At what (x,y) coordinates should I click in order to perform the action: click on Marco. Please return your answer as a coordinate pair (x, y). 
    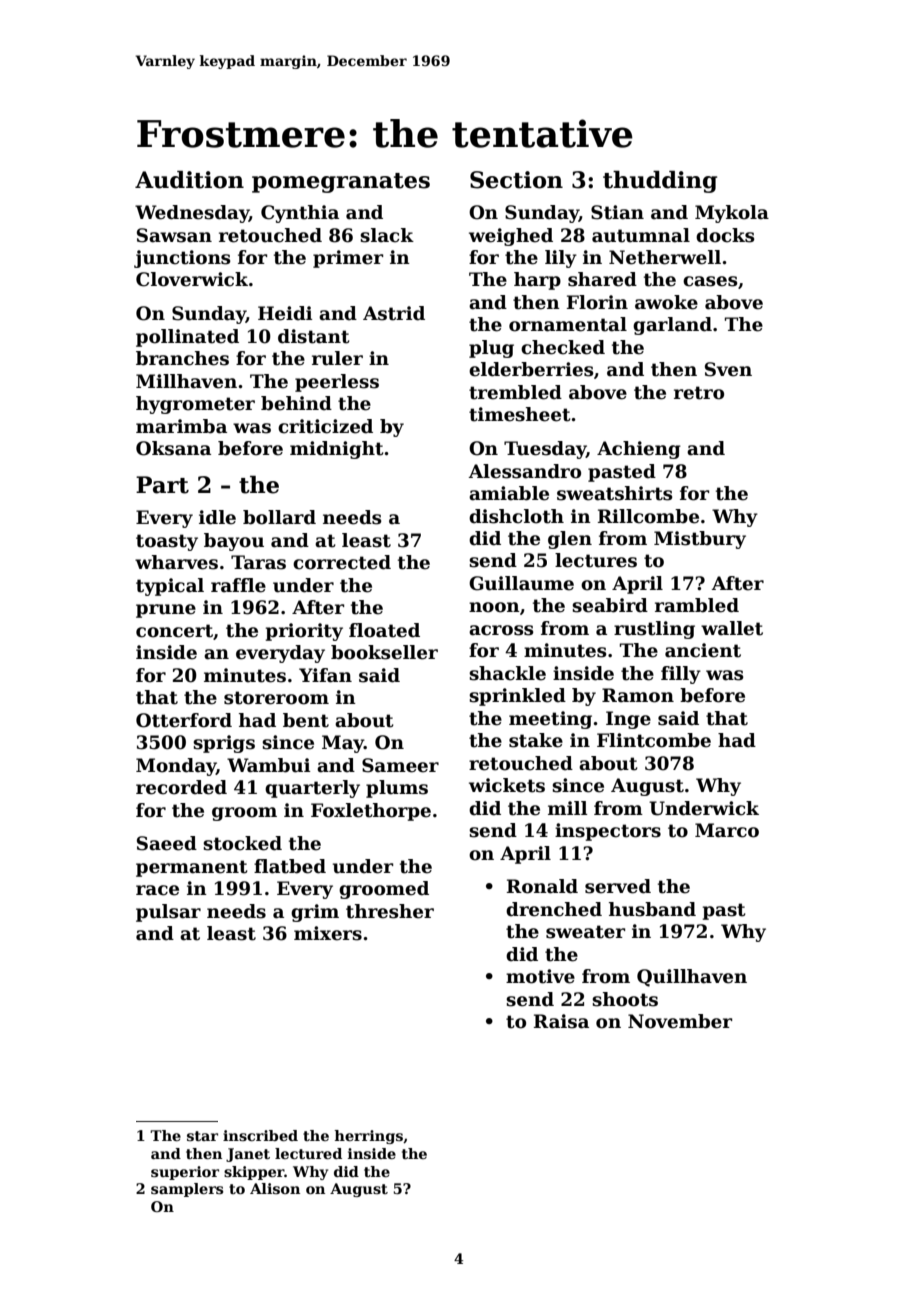
    Looking at the image, I should click on (727, 830).
